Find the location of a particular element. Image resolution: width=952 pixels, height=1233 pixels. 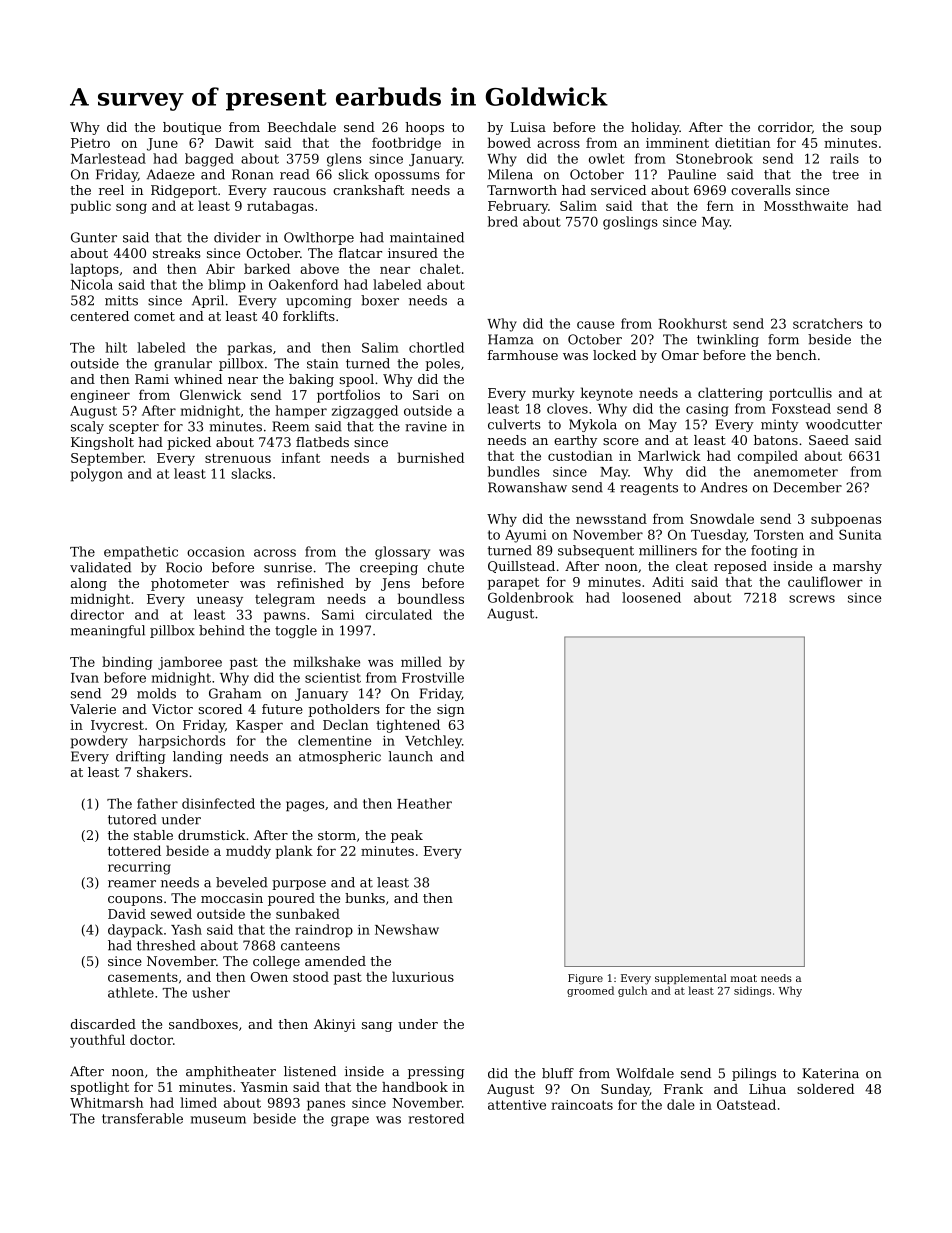

empathetic is located at coordinates (141, 553).
